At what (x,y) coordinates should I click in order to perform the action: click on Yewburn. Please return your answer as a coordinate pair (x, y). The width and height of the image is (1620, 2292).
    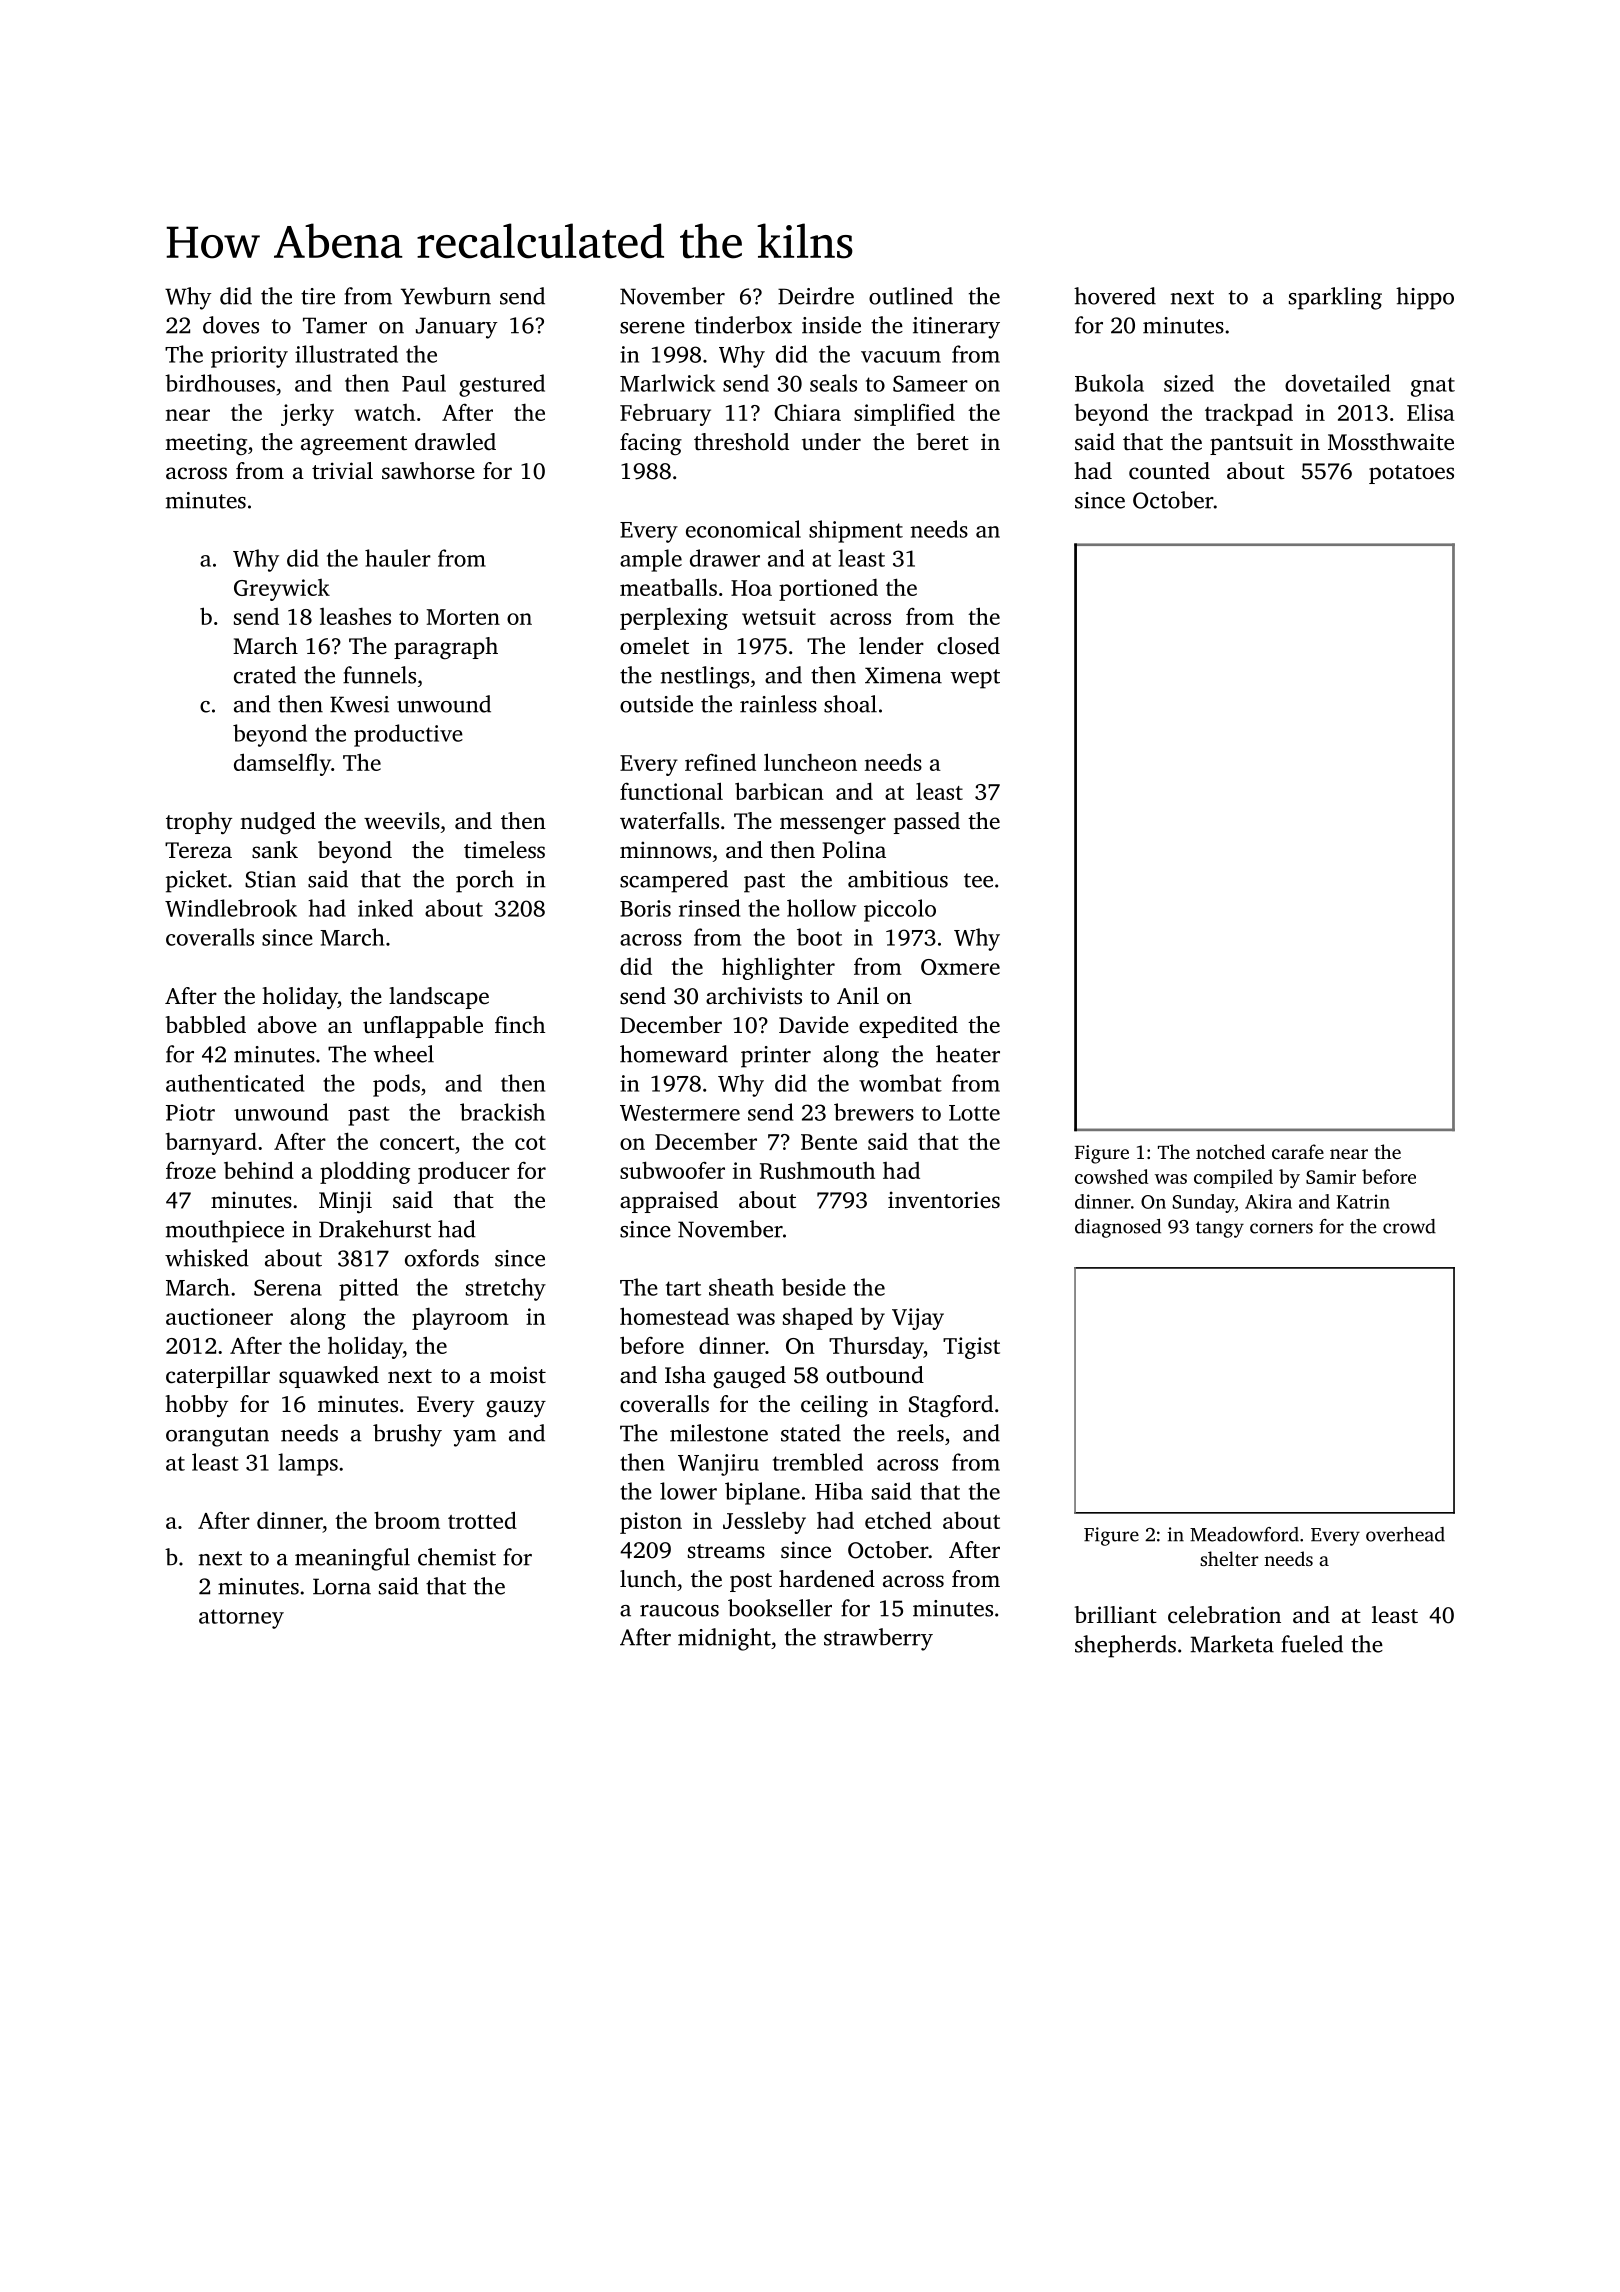
    Looking at the image, I should click on (446, 296).
